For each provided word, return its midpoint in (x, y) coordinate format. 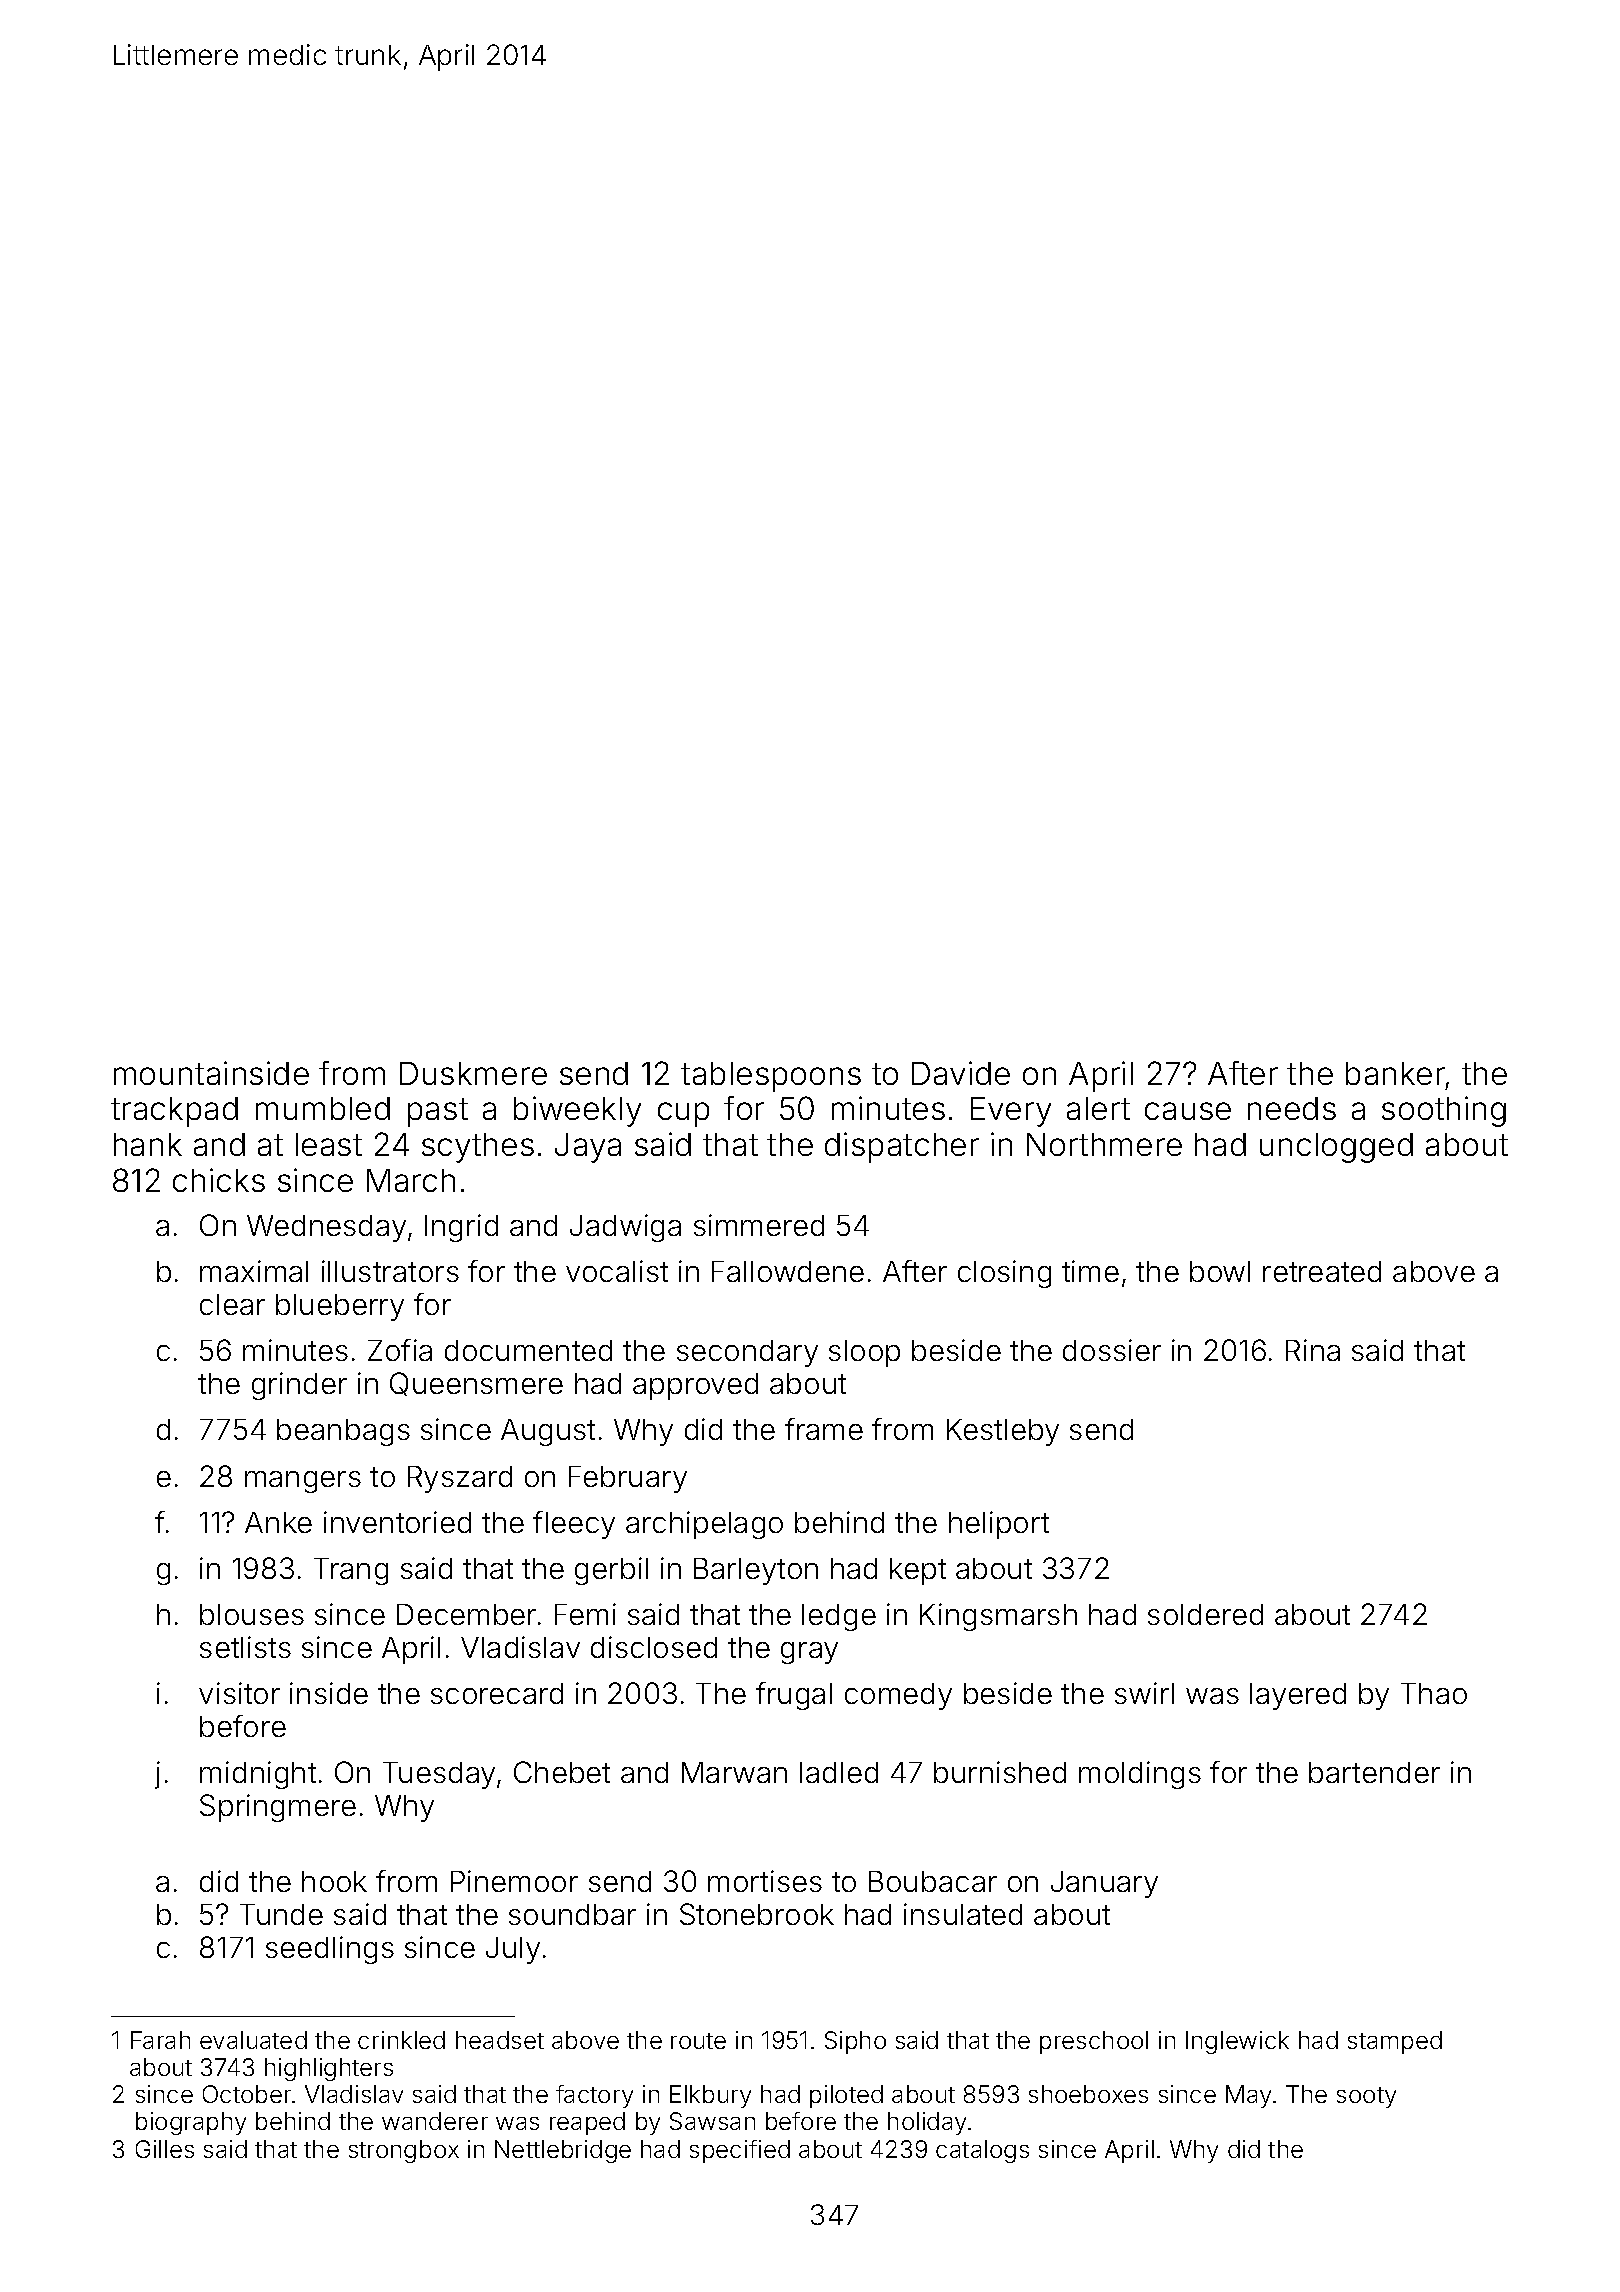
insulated (963, 1914)
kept (918, 1571)
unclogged (1336, 1148)
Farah (160, 2040)
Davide (961, 1073)
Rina (1313, 1350)
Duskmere (473, 1073)
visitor (239, 1693)
